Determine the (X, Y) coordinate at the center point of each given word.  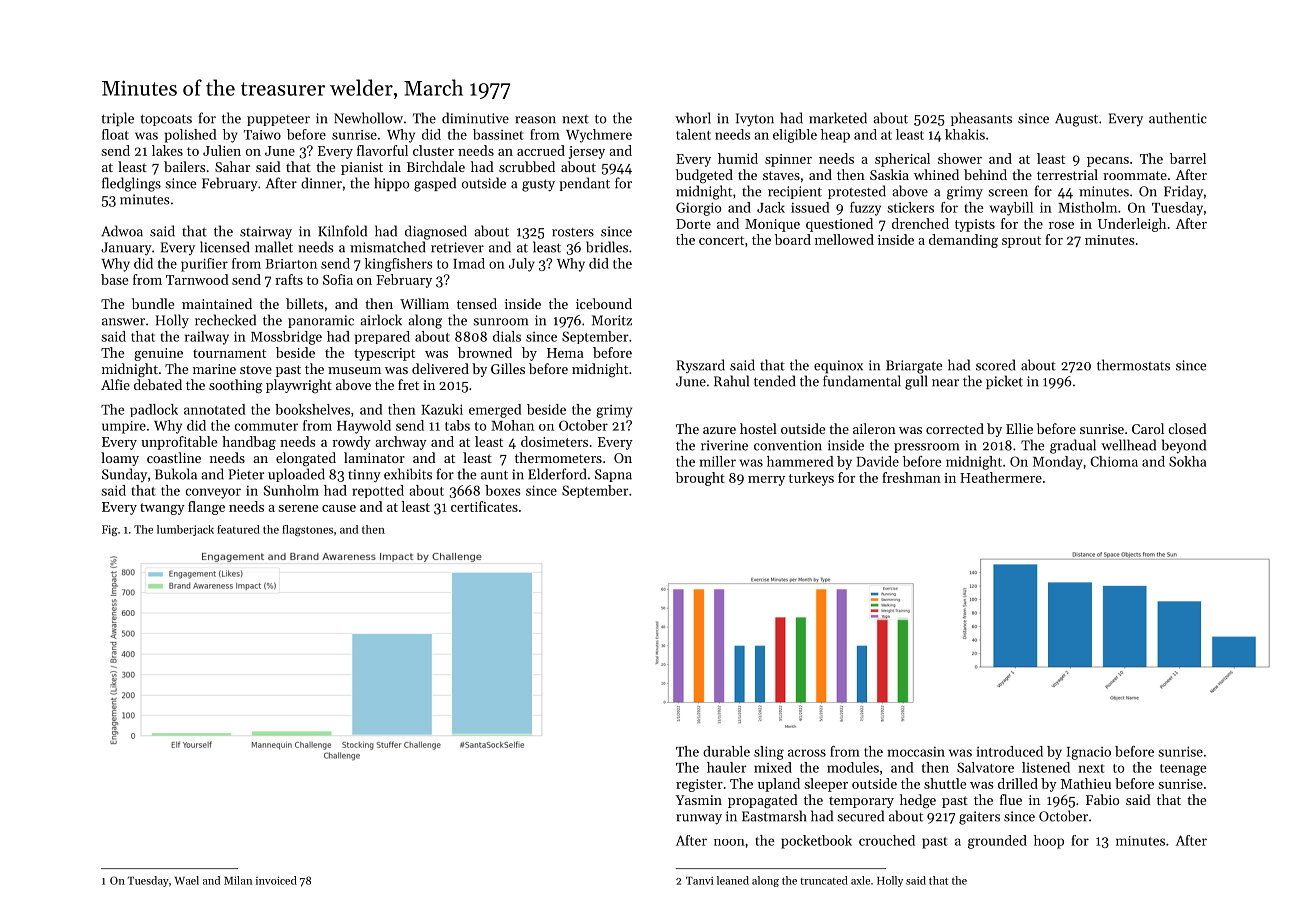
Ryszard (701, 366)
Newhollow (368, 118)
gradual (1073, 446)
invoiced (276, 880)
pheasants (981, 119)
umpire (124, 427)
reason (535, 120)
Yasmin (698, 800)
